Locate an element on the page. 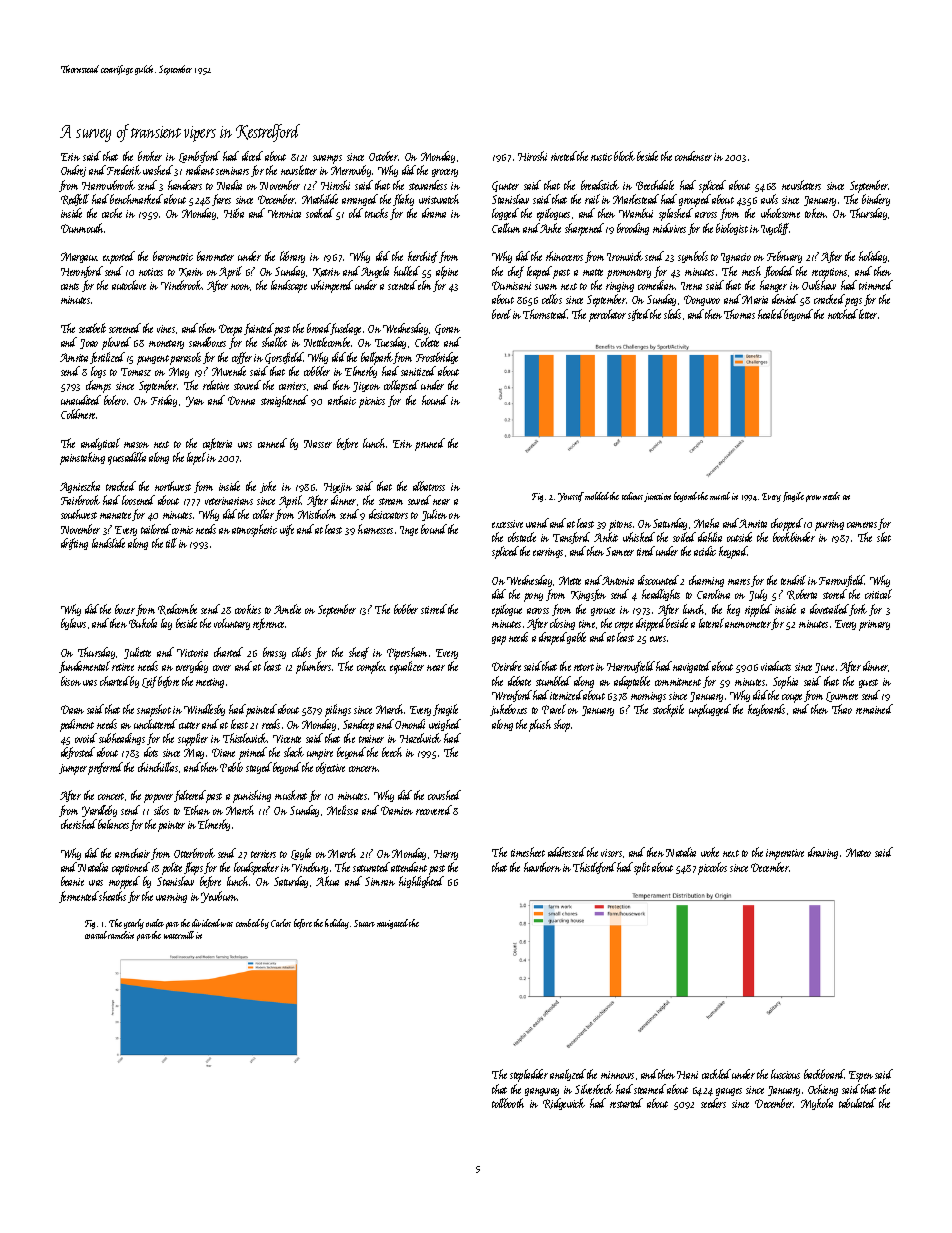 The image size is (952, 1233). Deirdre is located at coordinates (506, 666).
